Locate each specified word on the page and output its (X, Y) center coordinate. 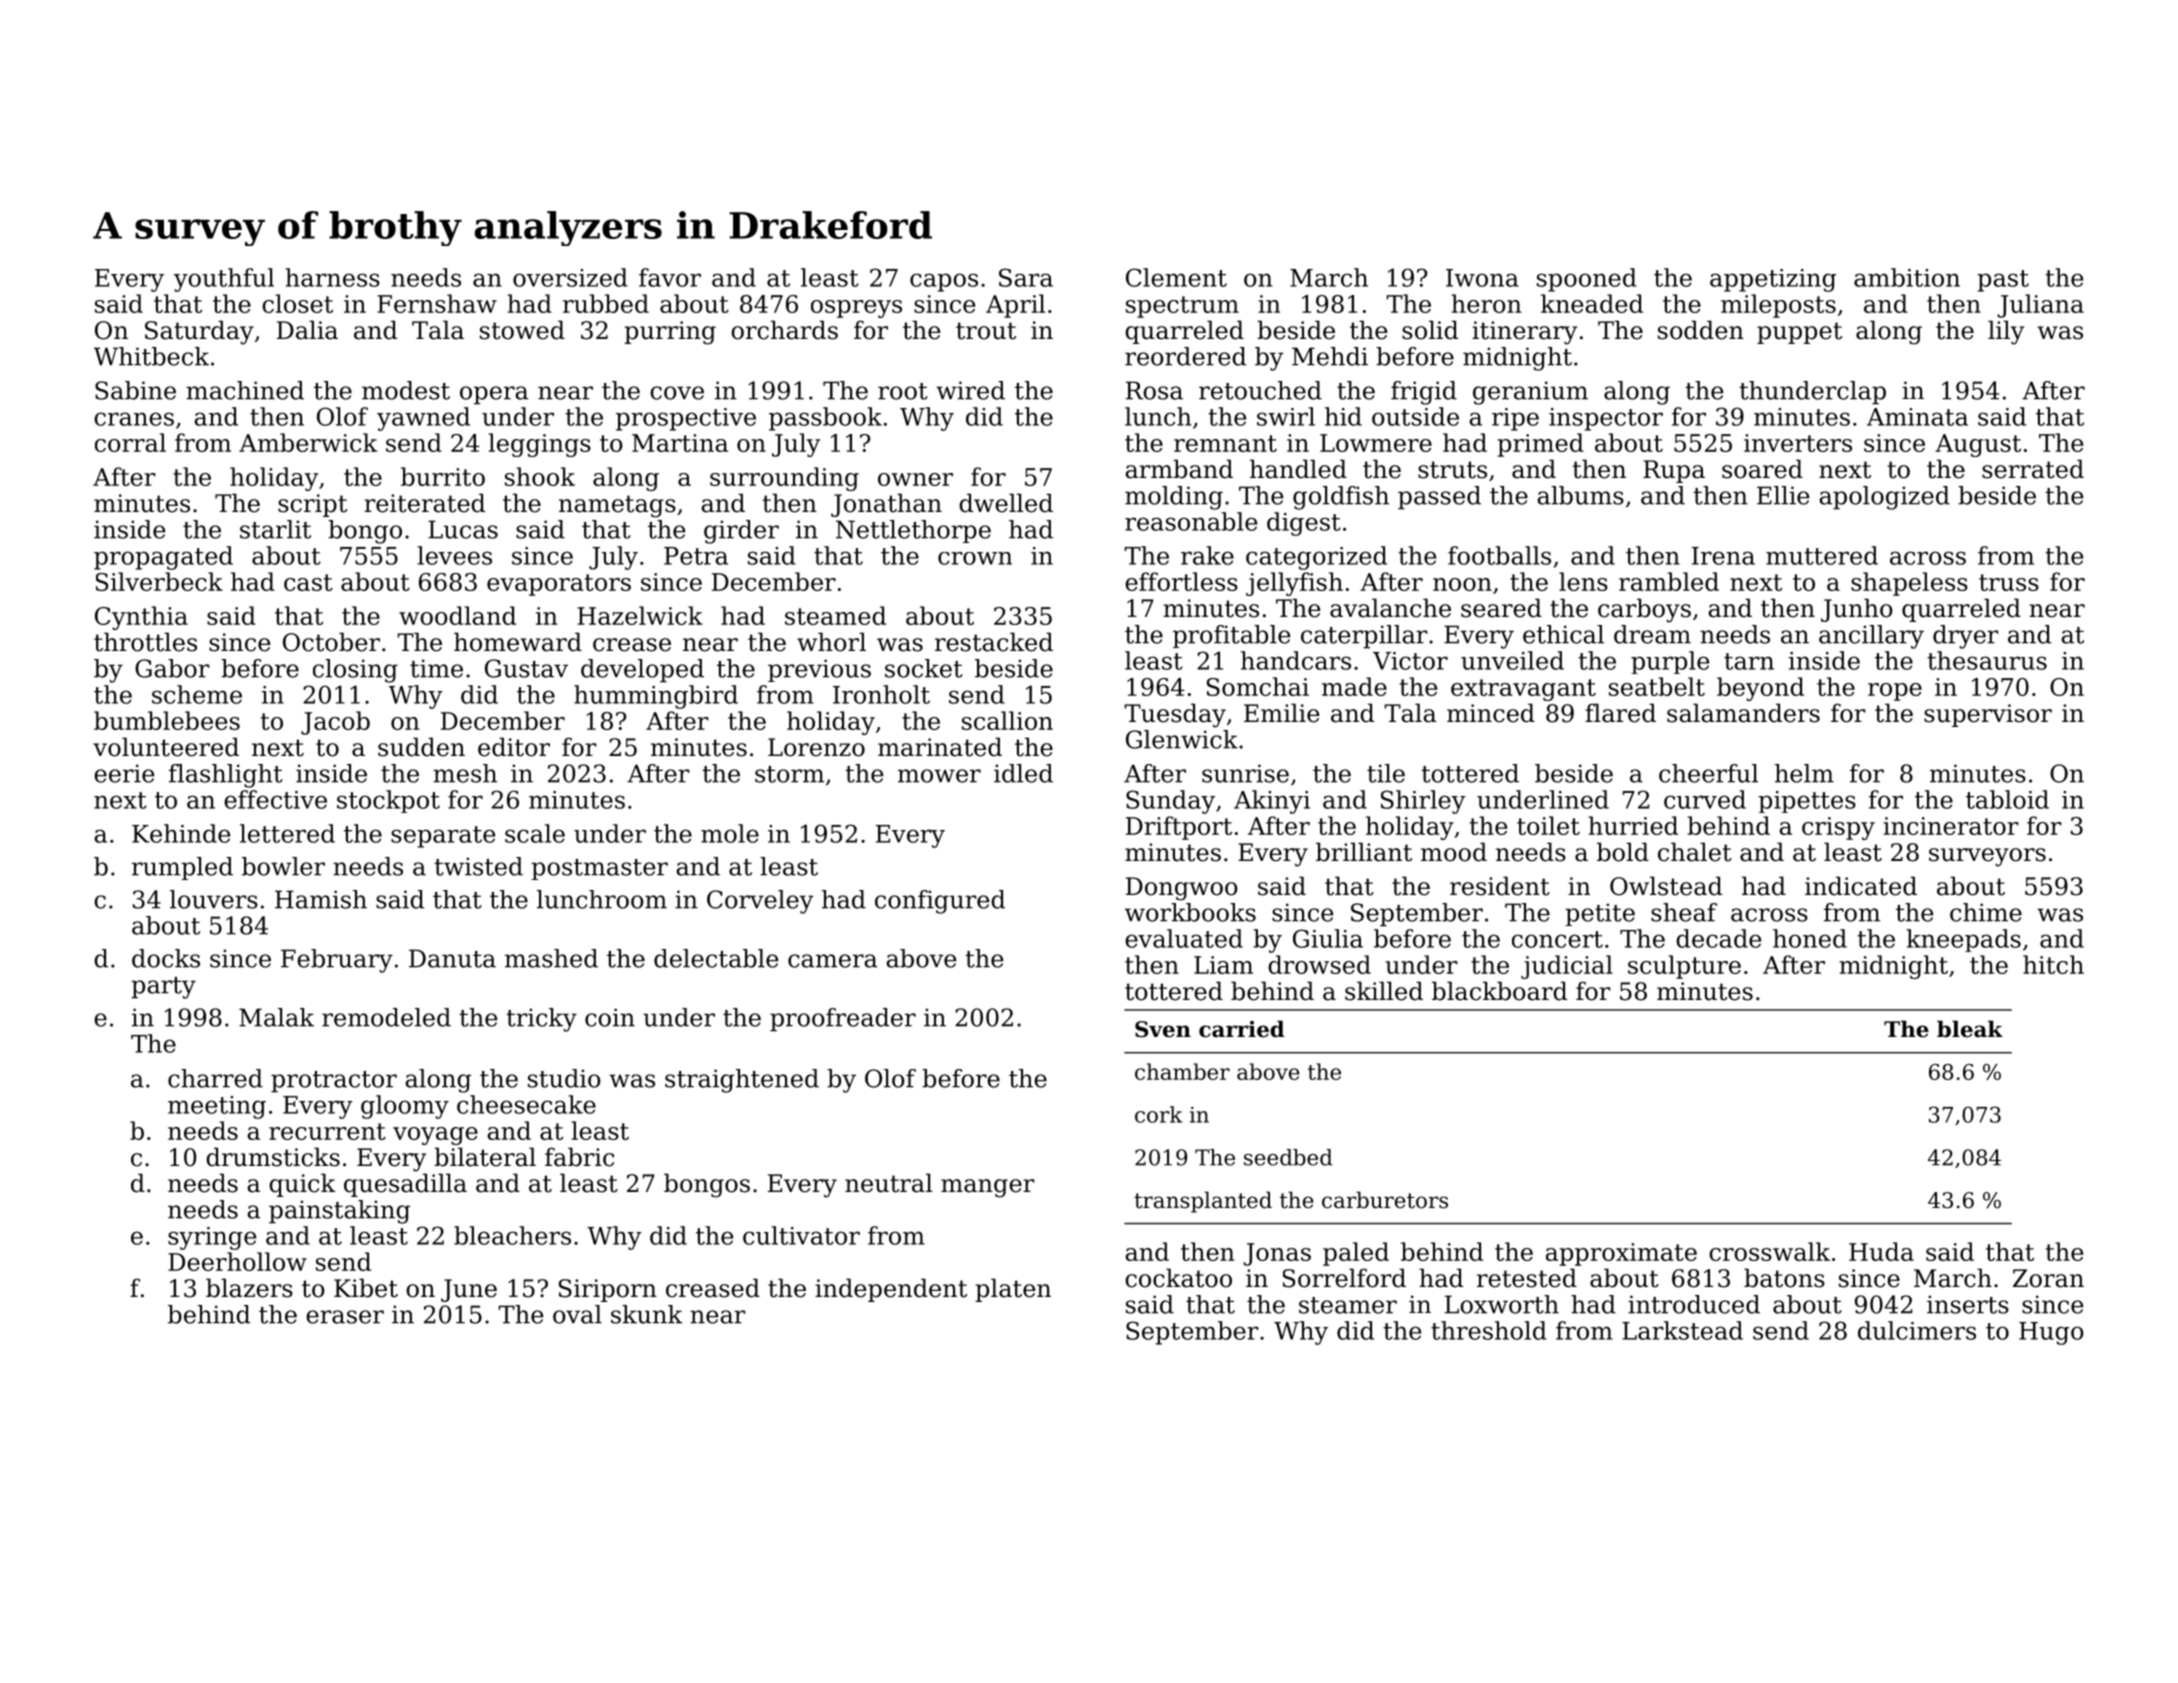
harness (332, 277)
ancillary (1871, 637)
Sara (1026, 277)
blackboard (1499, 991)
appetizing (1773, 280)
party (163, 988)
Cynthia (141, 618)
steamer (1348, 1305)
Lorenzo (816, 747)
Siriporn (608, 1290)
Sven (1163, 1029)
